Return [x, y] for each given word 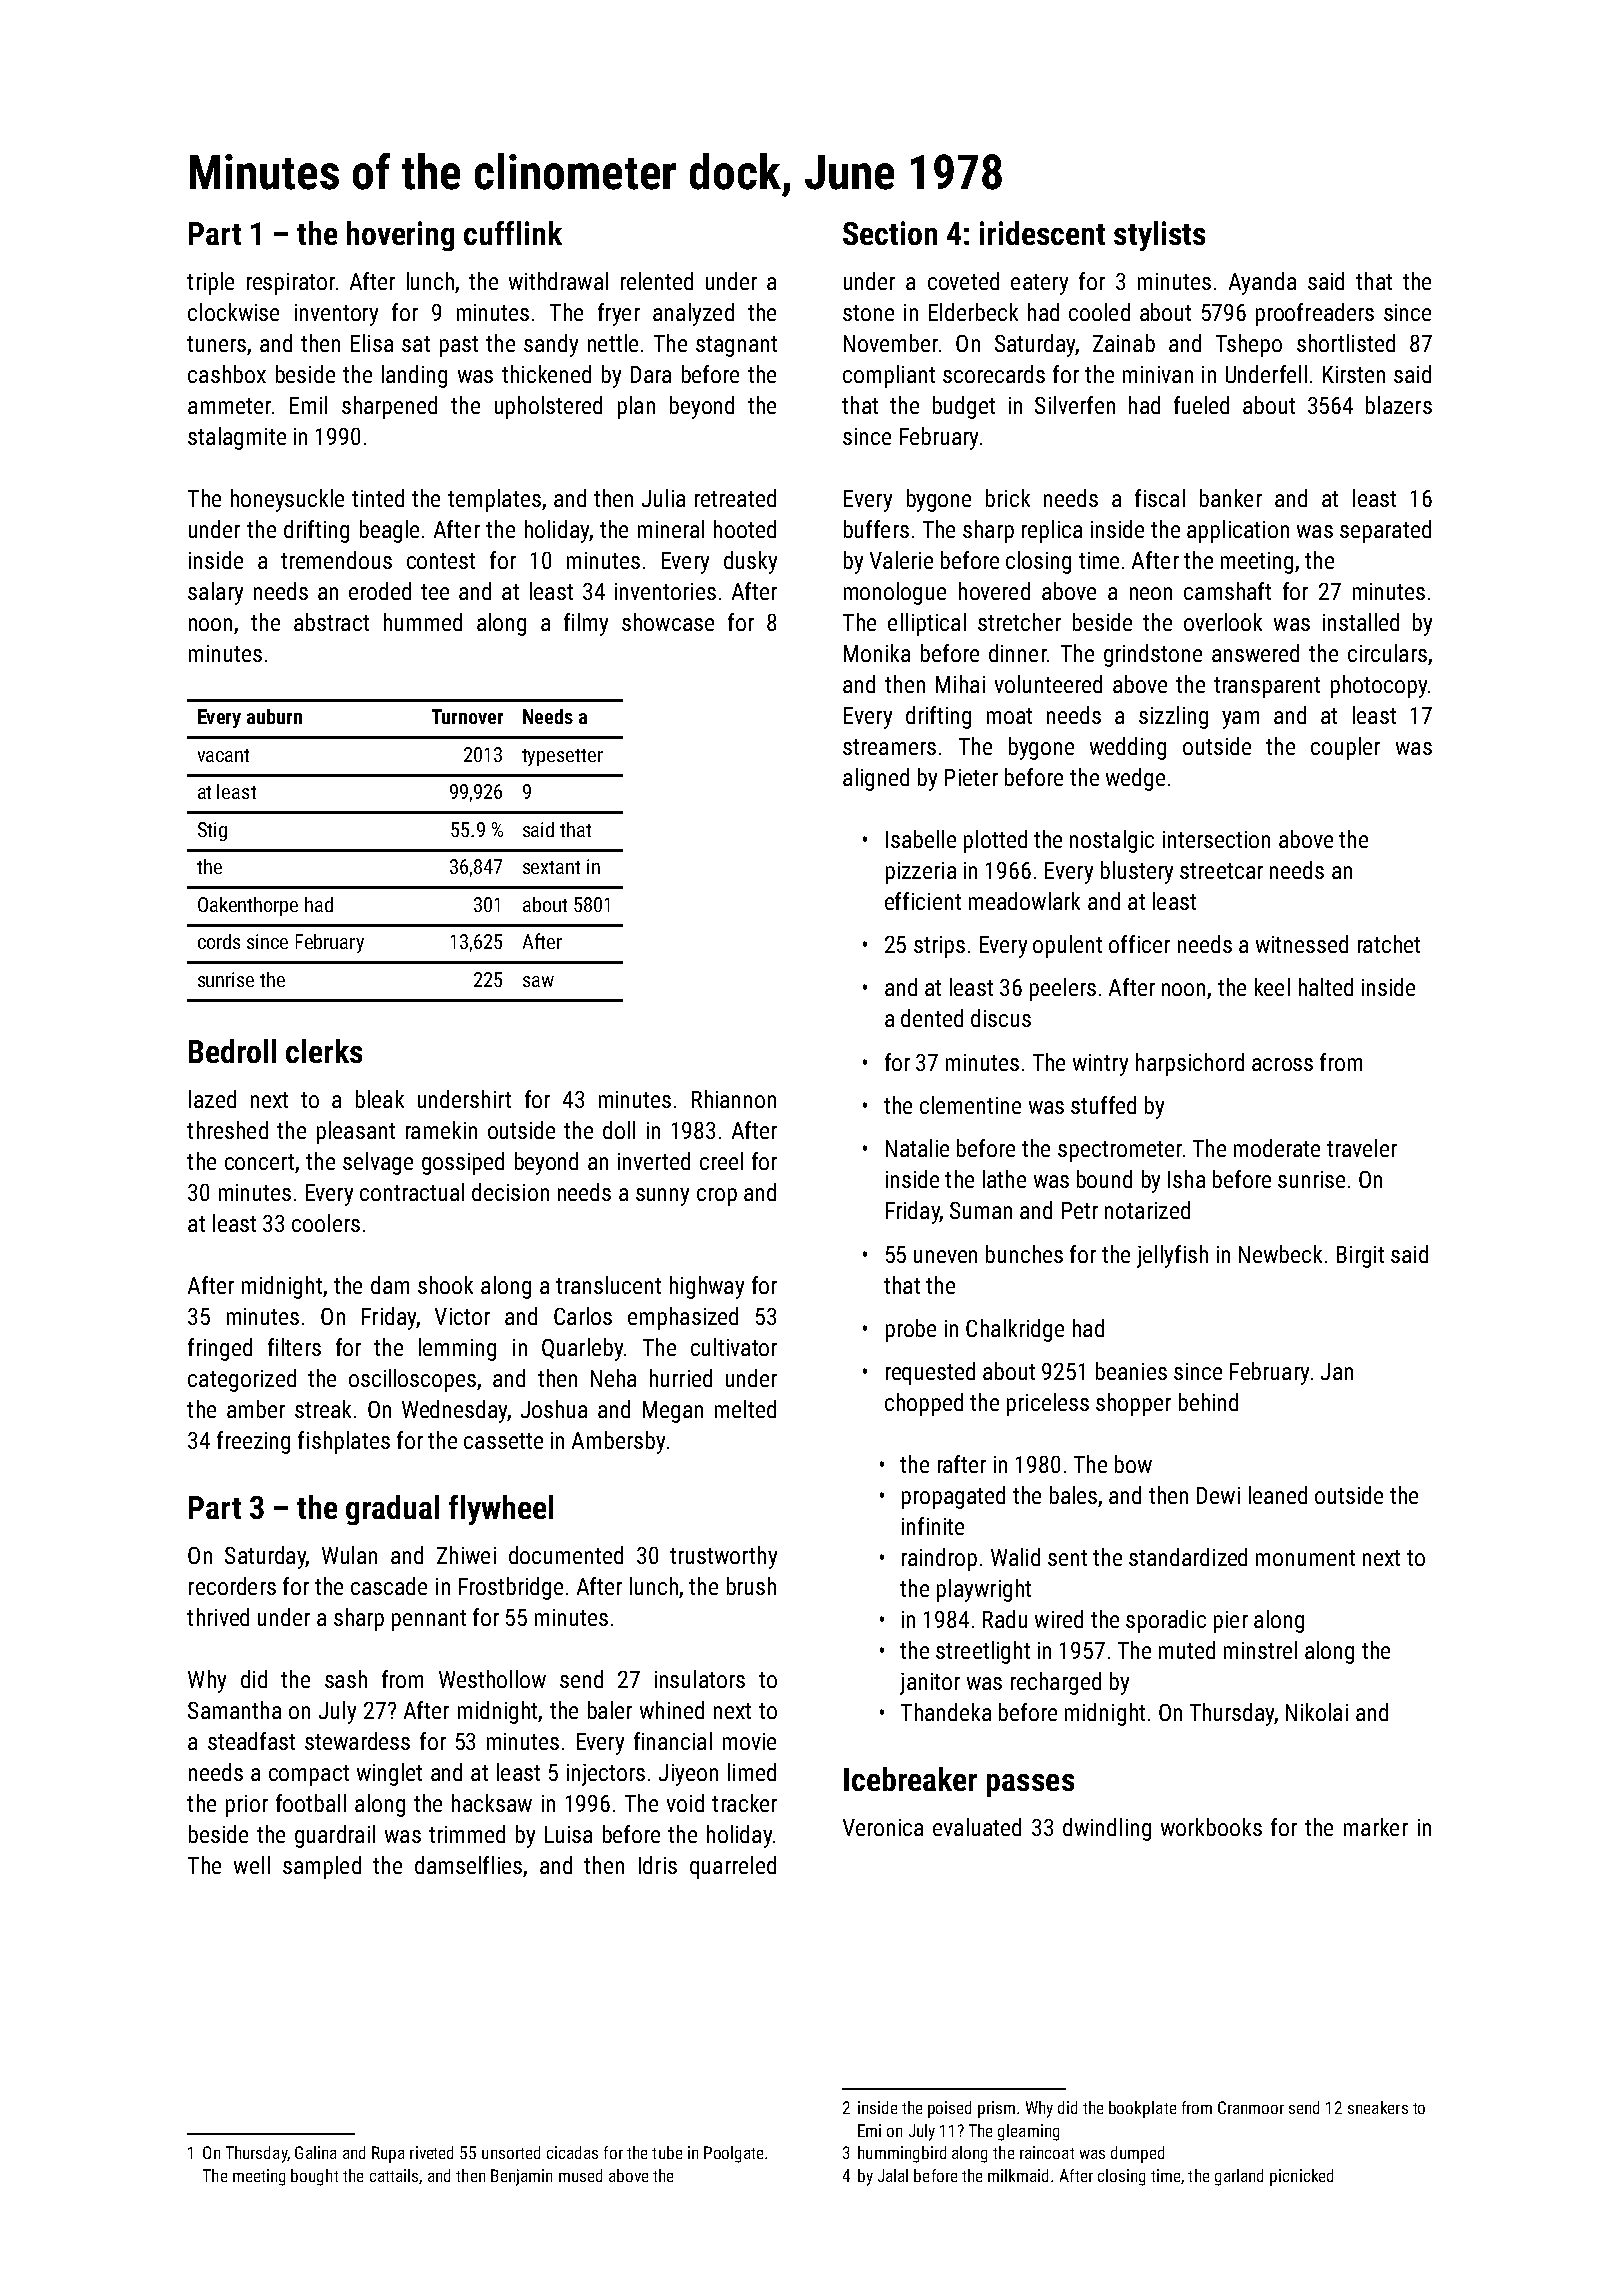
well [252, 1865]
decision [510, 1192]
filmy [586, 624]
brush [751, 1586]
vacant [223, 755]
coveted [963, 281]
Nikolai [1317, 1712]
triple [210, 283]
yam [1240, 720]
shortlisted [1346, 343]
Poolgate [733, 2154]
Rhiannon [734, 1099]
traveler [1362, 1148]
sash [346, 1679]
